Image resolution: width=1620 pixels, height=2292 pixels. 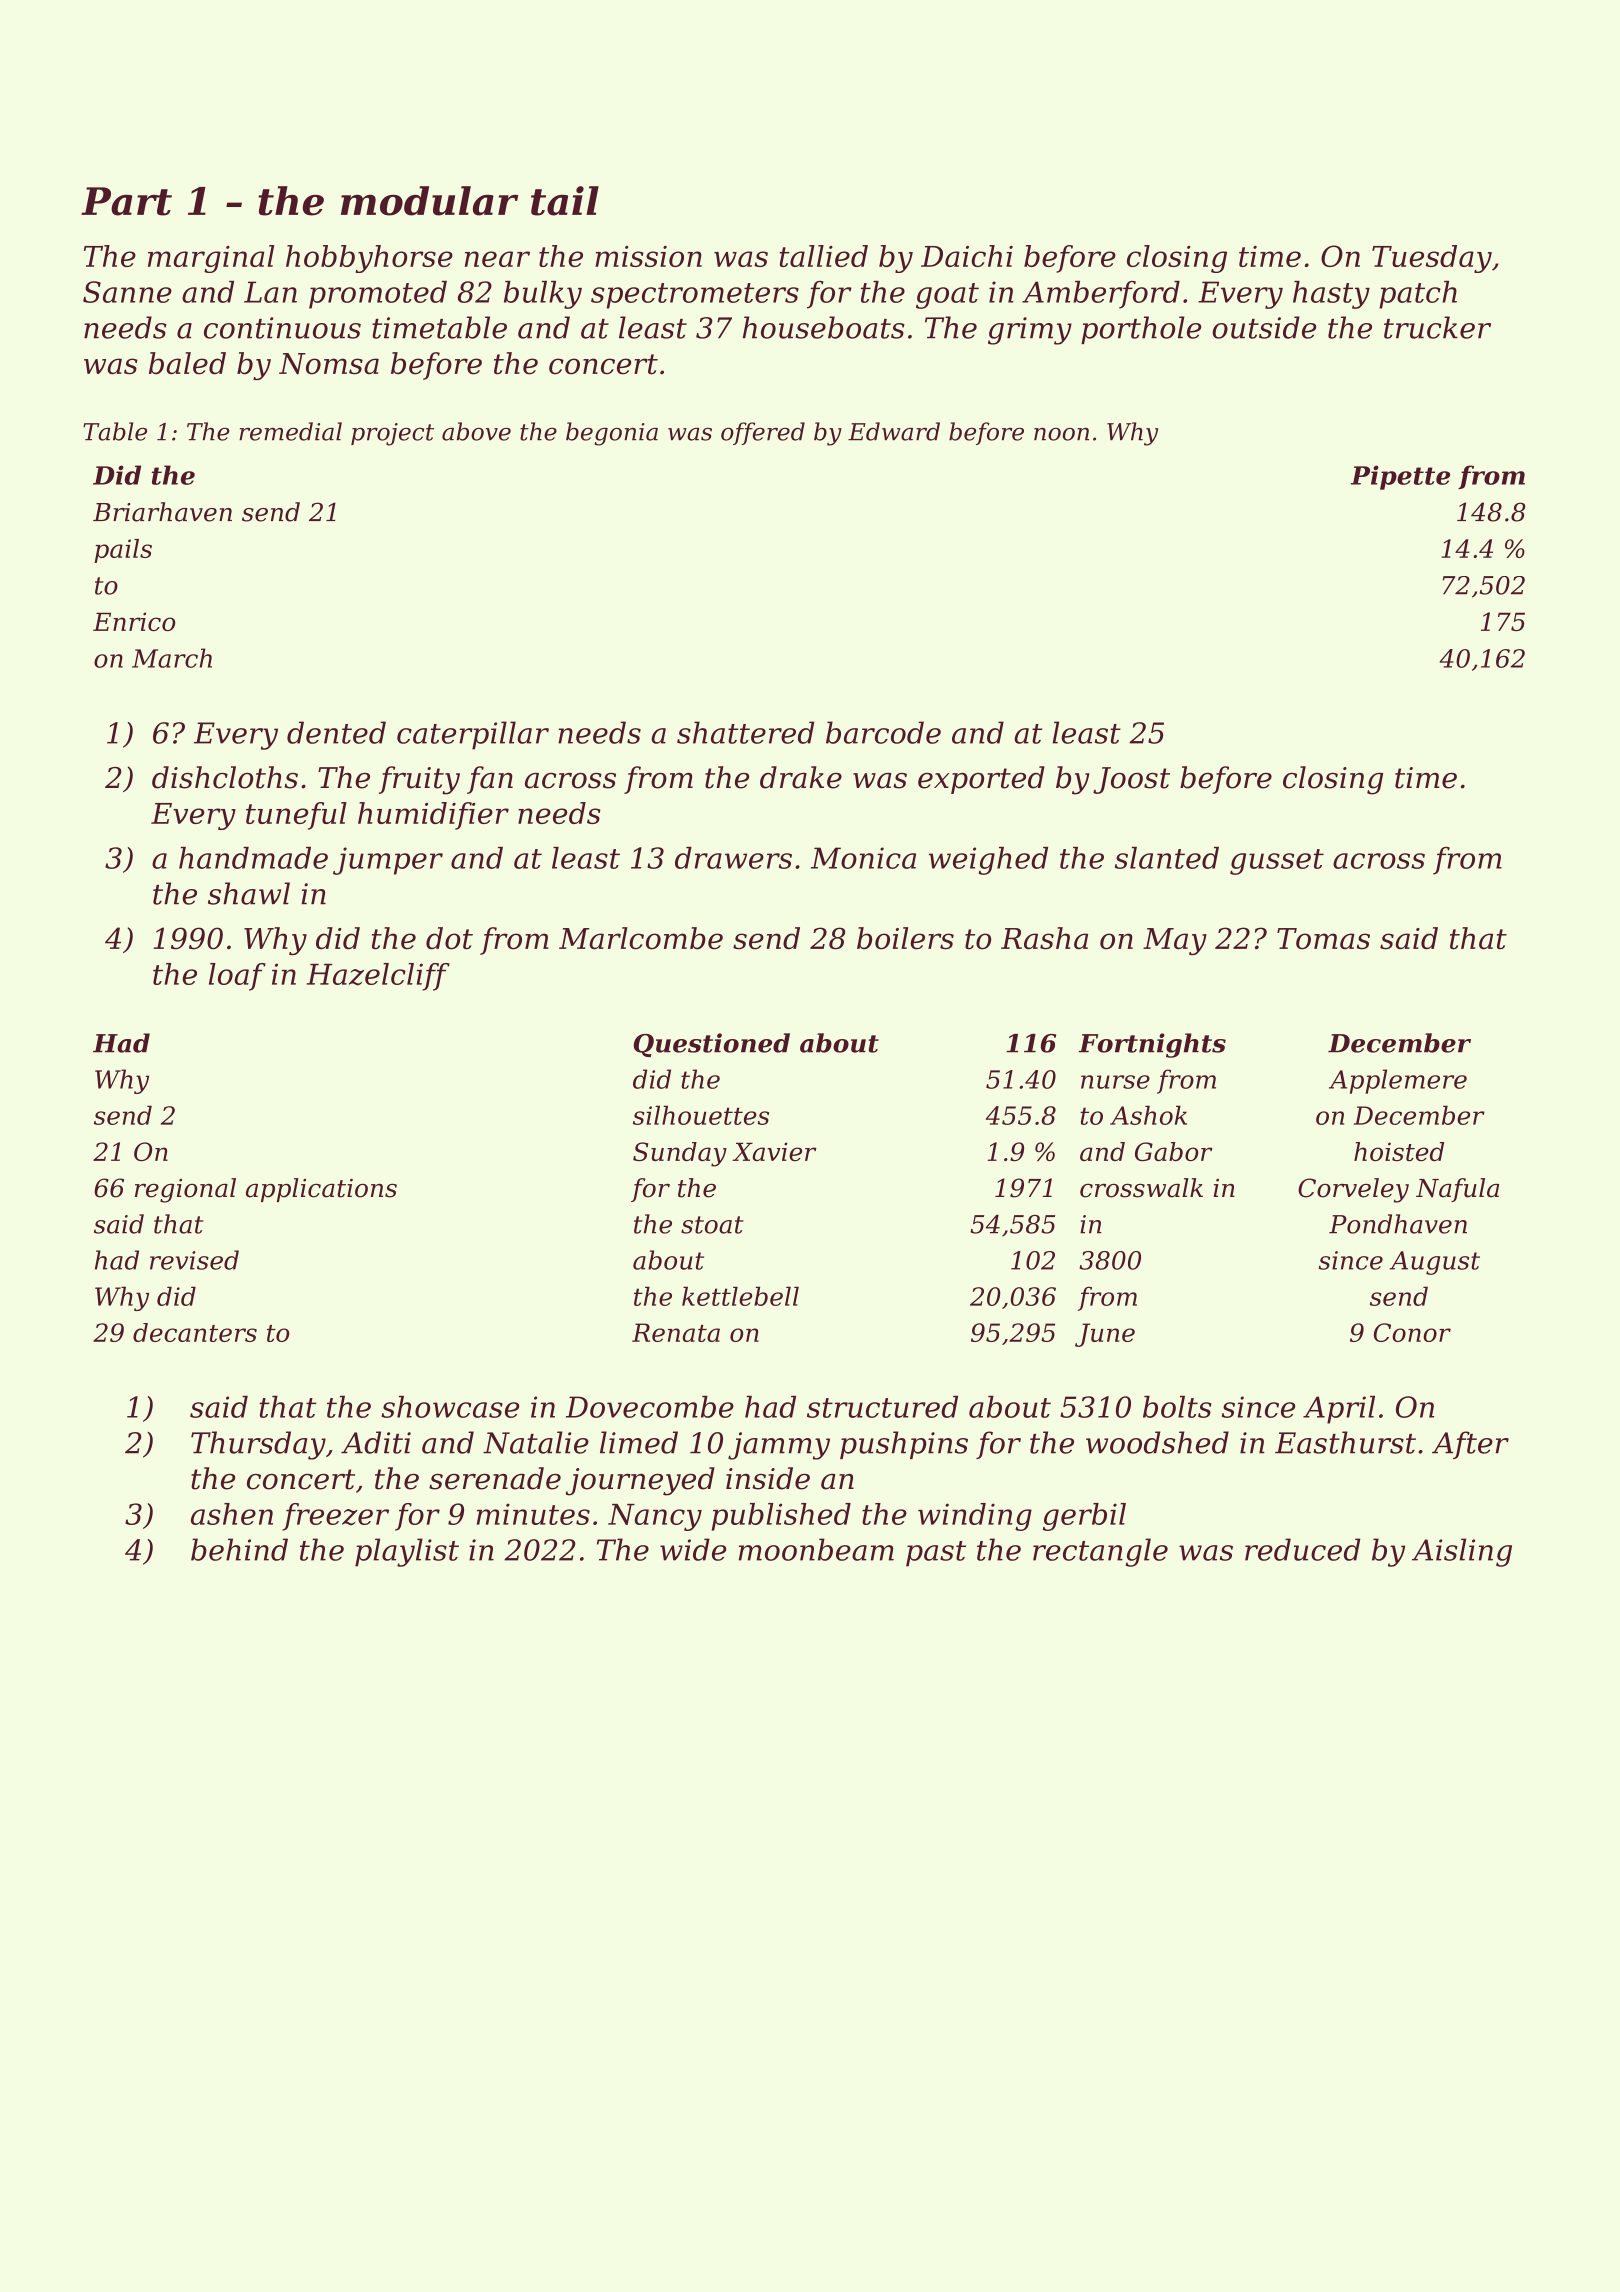 What do you see at coordinates (894, 431) in the screenshot?
I see `Edward` at bounding box center [894, 431].
